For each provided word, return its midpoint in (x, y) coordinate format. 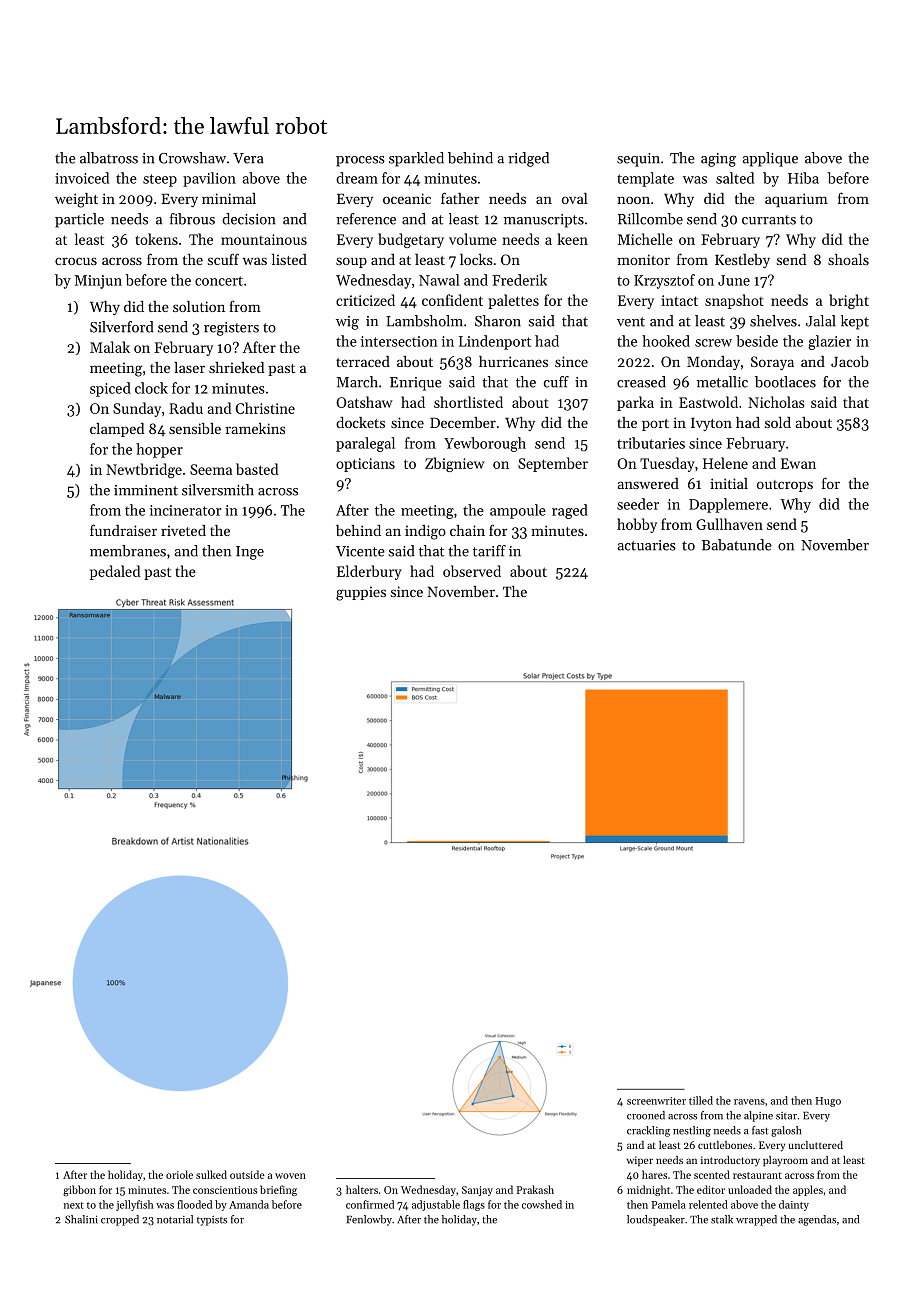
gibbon (79, 1190)
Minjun (98, 282)
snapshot (734, 301)
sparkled (416, 159)
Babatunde (737, 545)
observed (472, 571)
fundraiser (123, 530)
